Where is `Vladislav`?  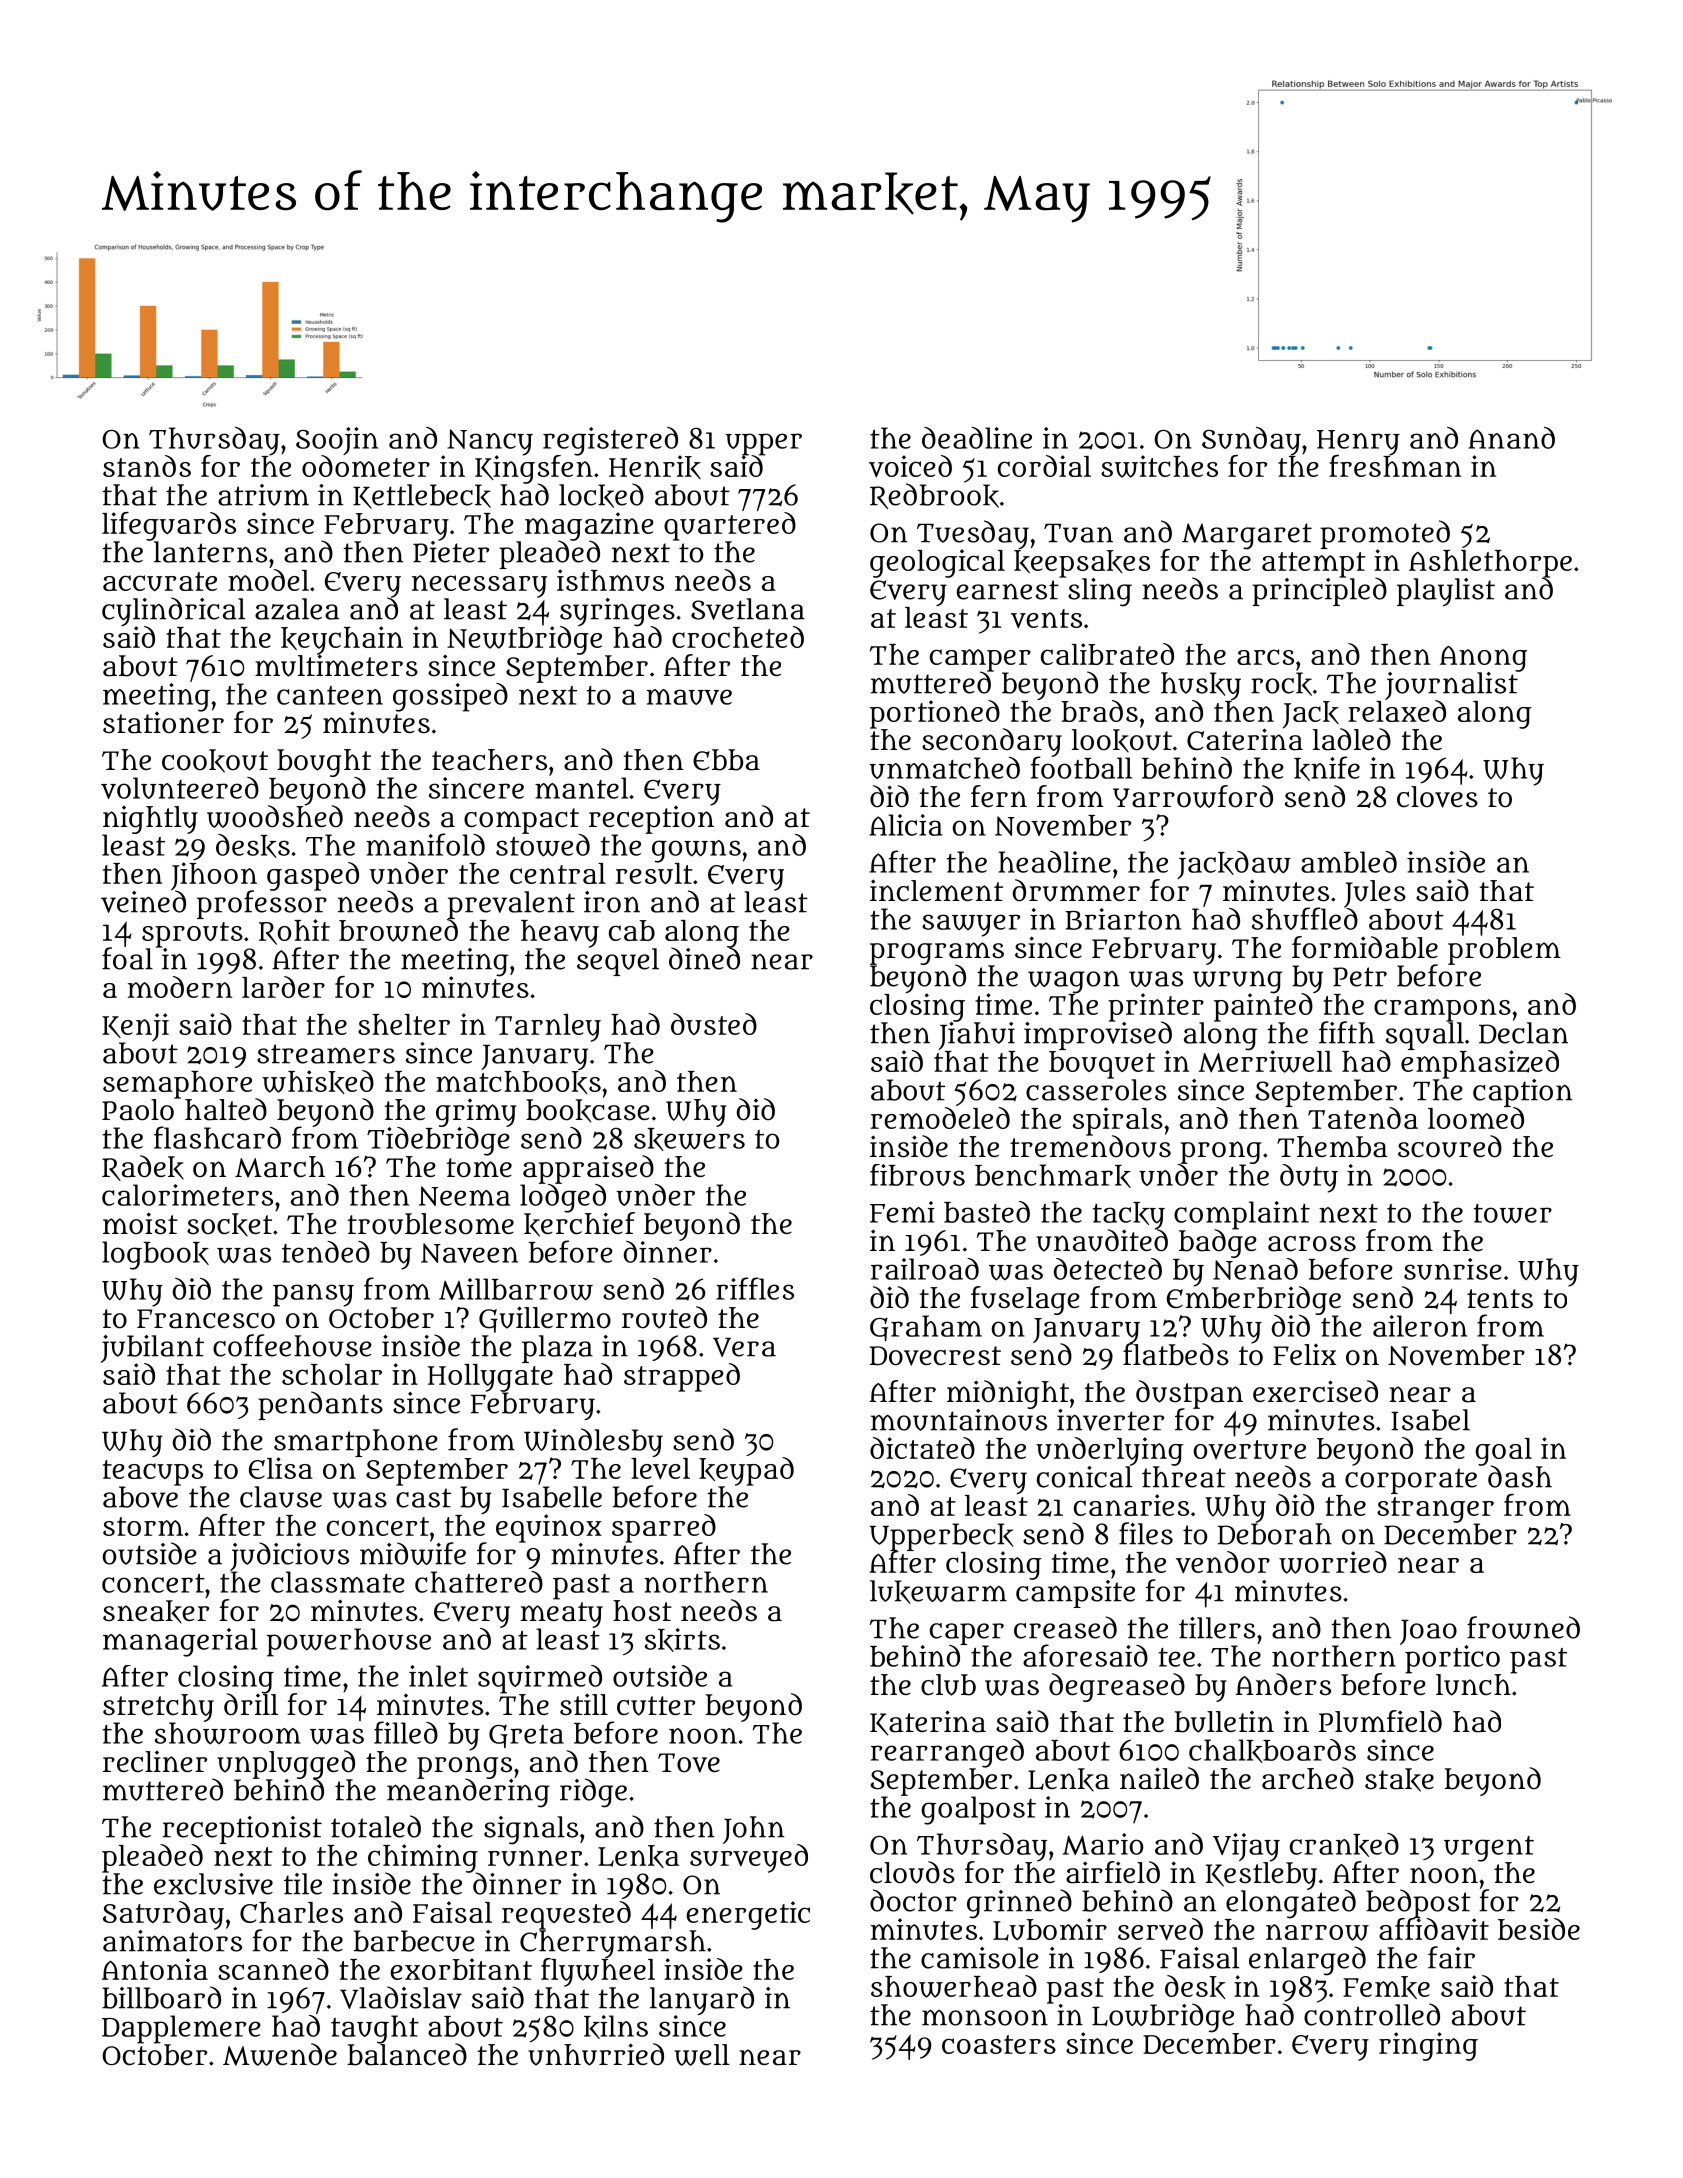
Vladislav is located at coordinates (401, 1997).
